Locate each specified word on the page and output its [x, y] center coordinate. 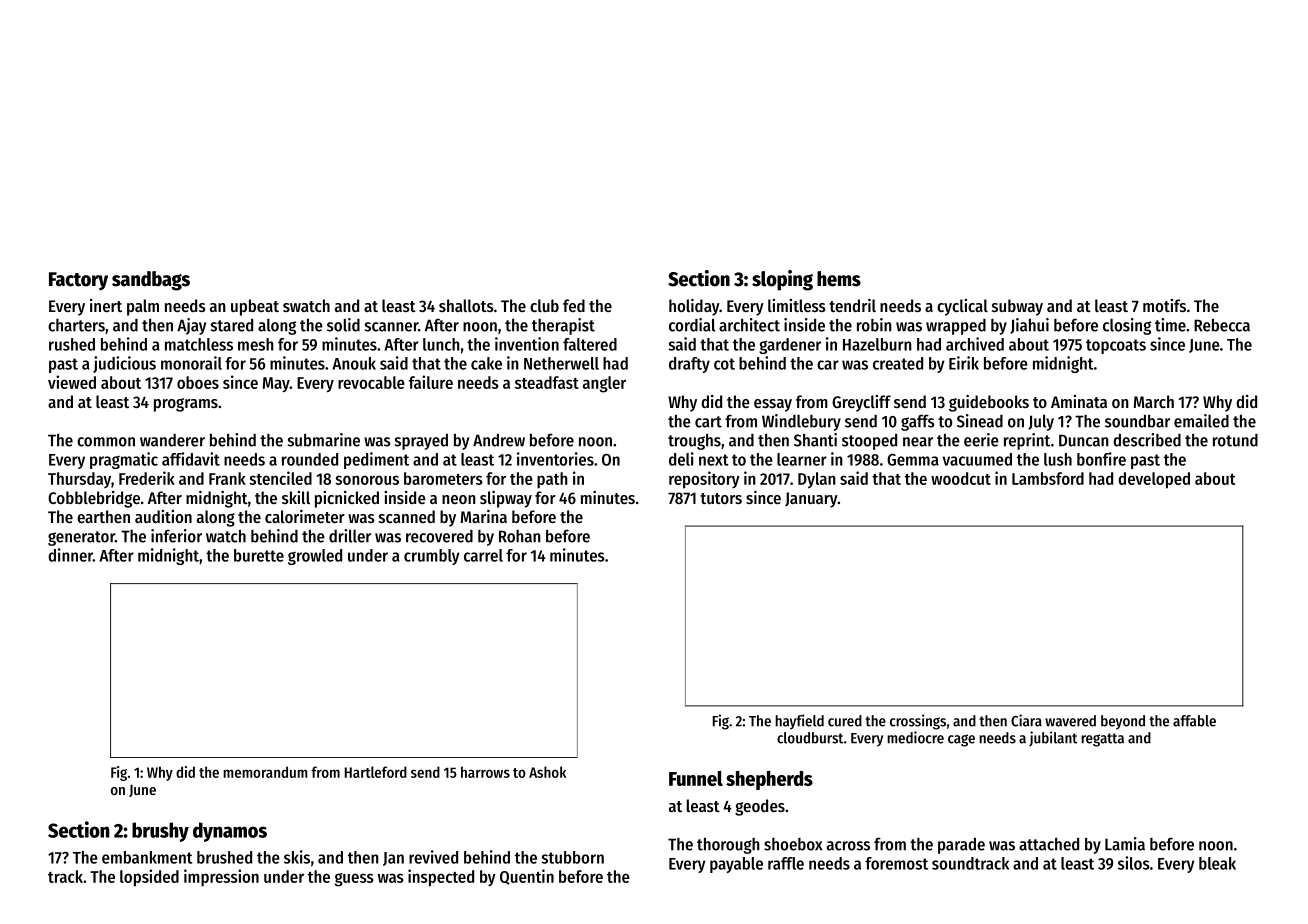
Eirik [964, 363]
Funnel [696, 778]
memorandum [265, 772]
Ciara [1026, 720]
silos [1134, 863]
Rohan [520, 536]
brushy [160, 832]
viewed [72, 382]
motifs [1164, 305]
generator [81, 538]
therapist [563, 326]
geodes [760, 807]
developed [1154, 480]
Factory [78, 281]
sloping [782, 280]
